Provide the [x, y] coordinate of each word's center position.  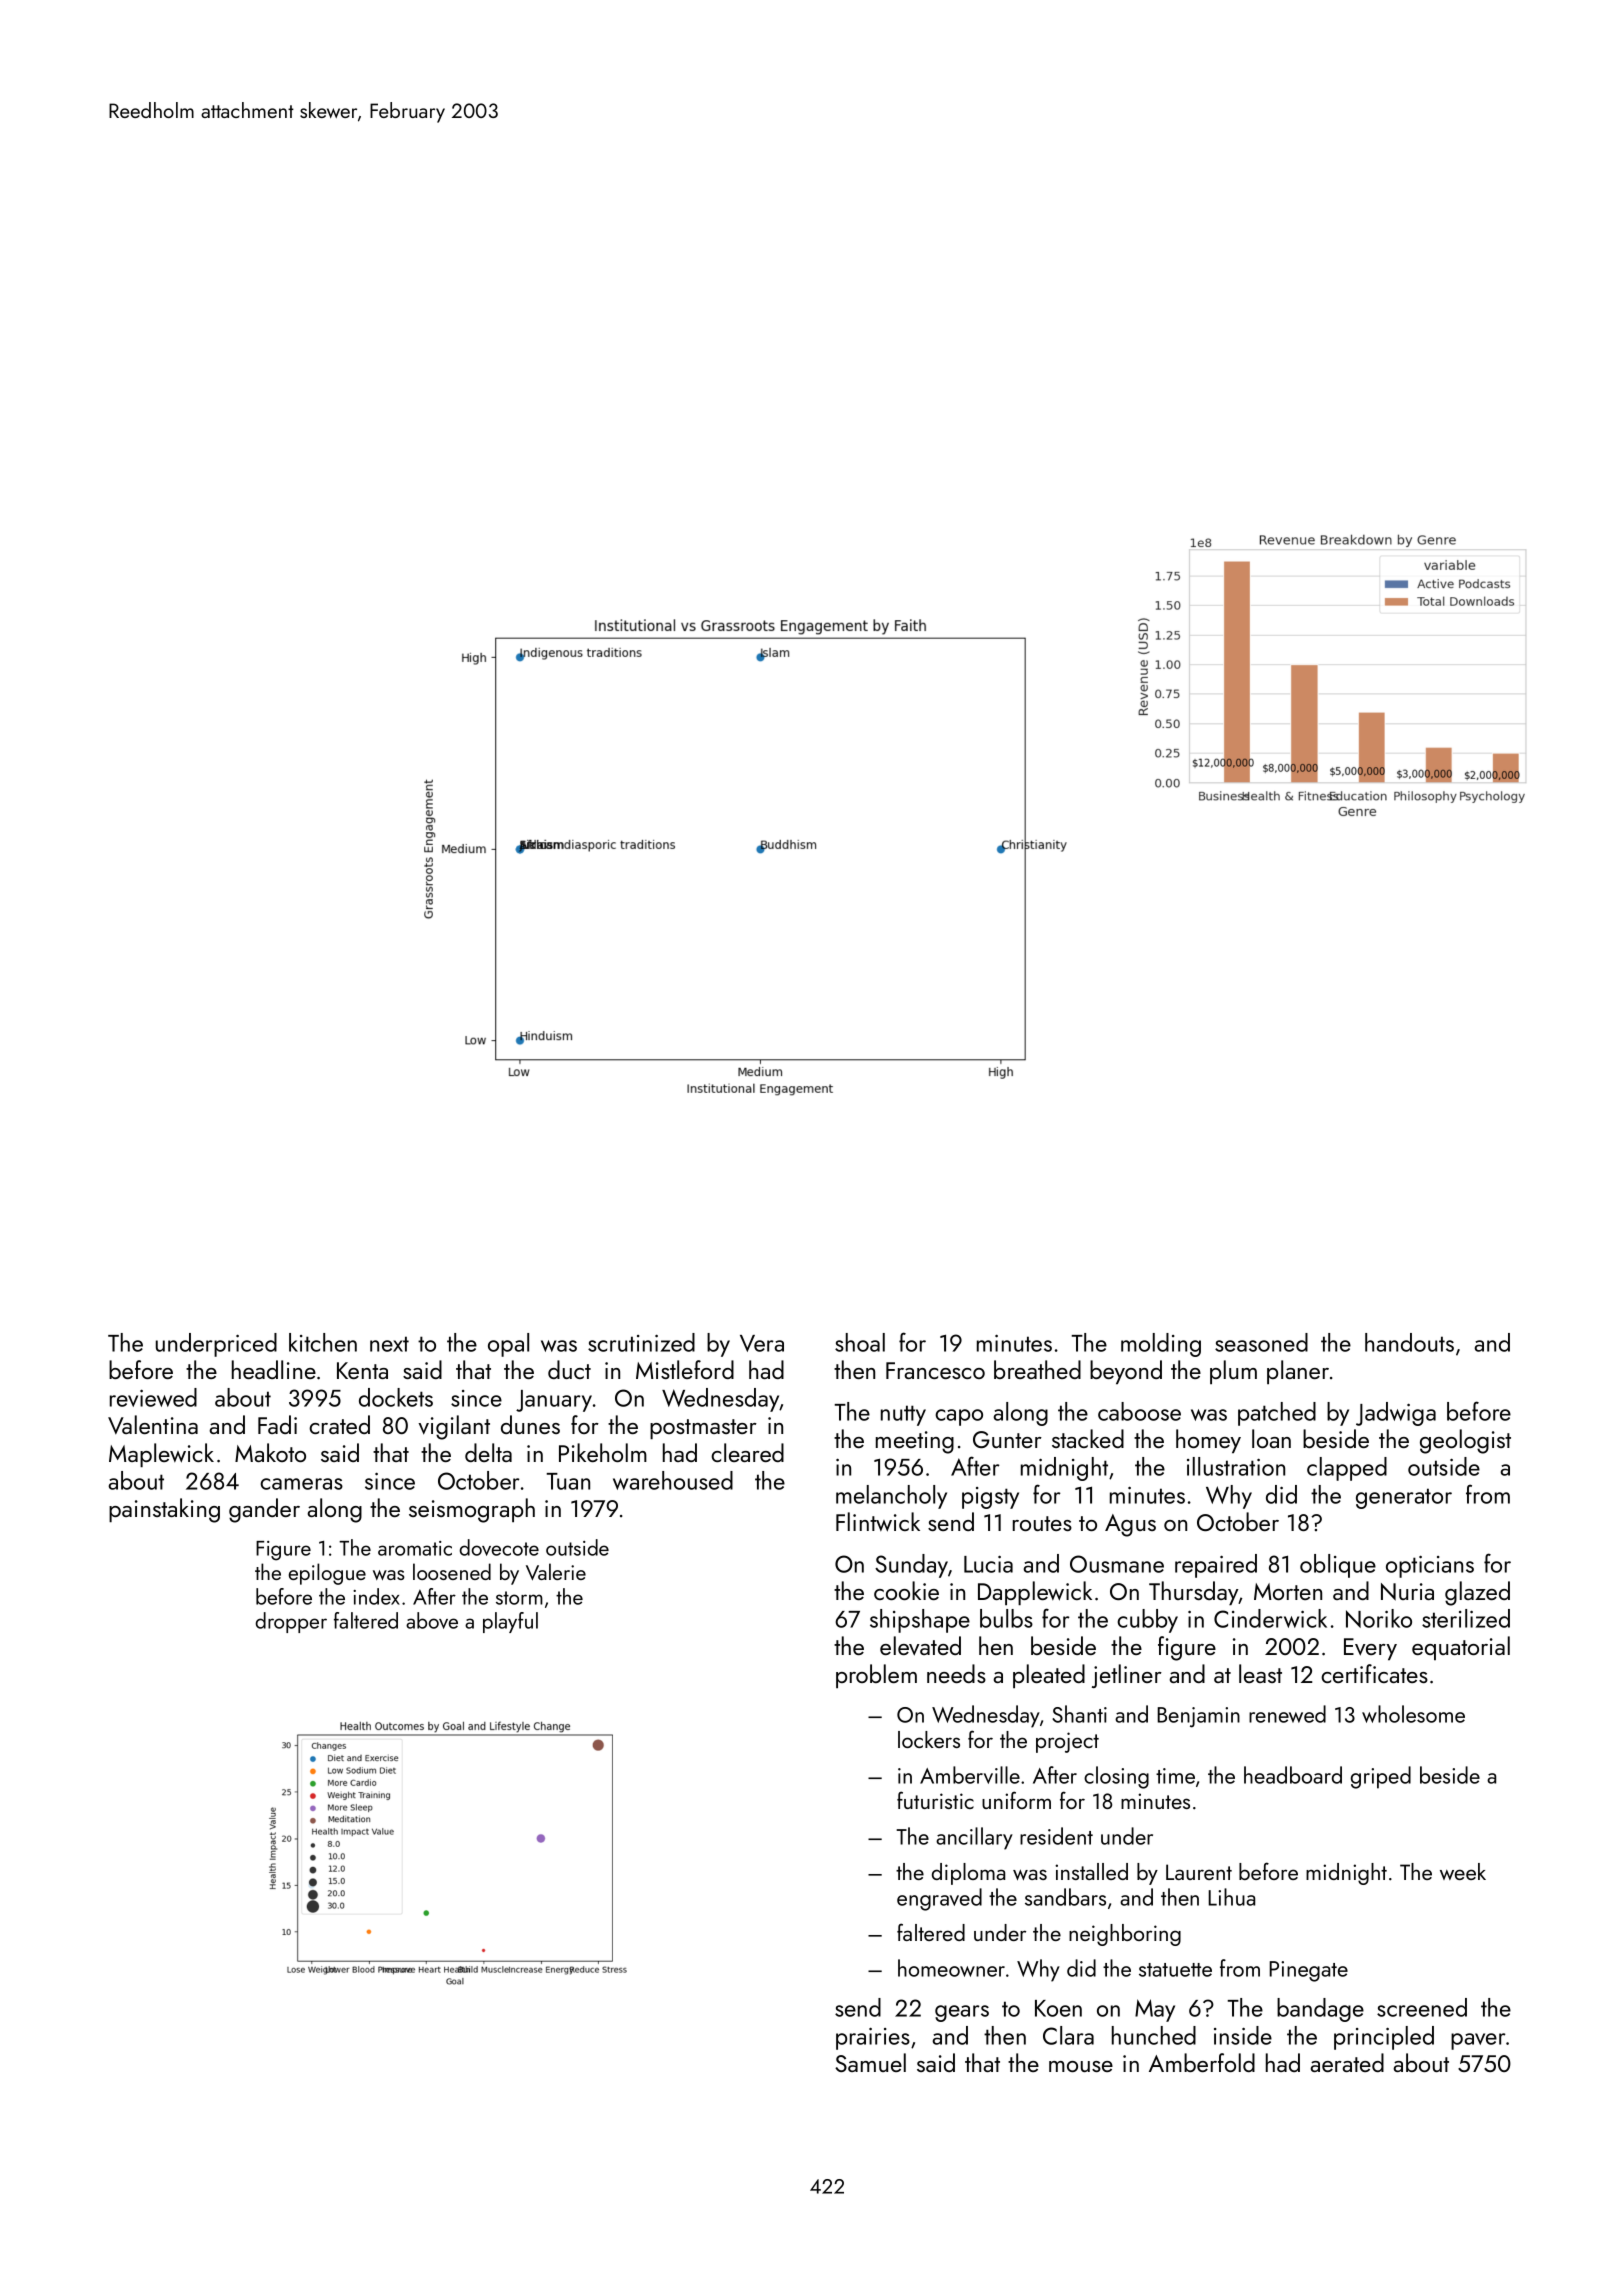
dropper [291, 1622]
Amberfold [1202, 2062]
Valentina [153, 1425]
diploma [968, 1874]
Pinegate [1308, 1971]
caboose [1139, 1411]
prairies [873, 2039]
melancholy [891, 1497]
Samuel [870, 2062]
